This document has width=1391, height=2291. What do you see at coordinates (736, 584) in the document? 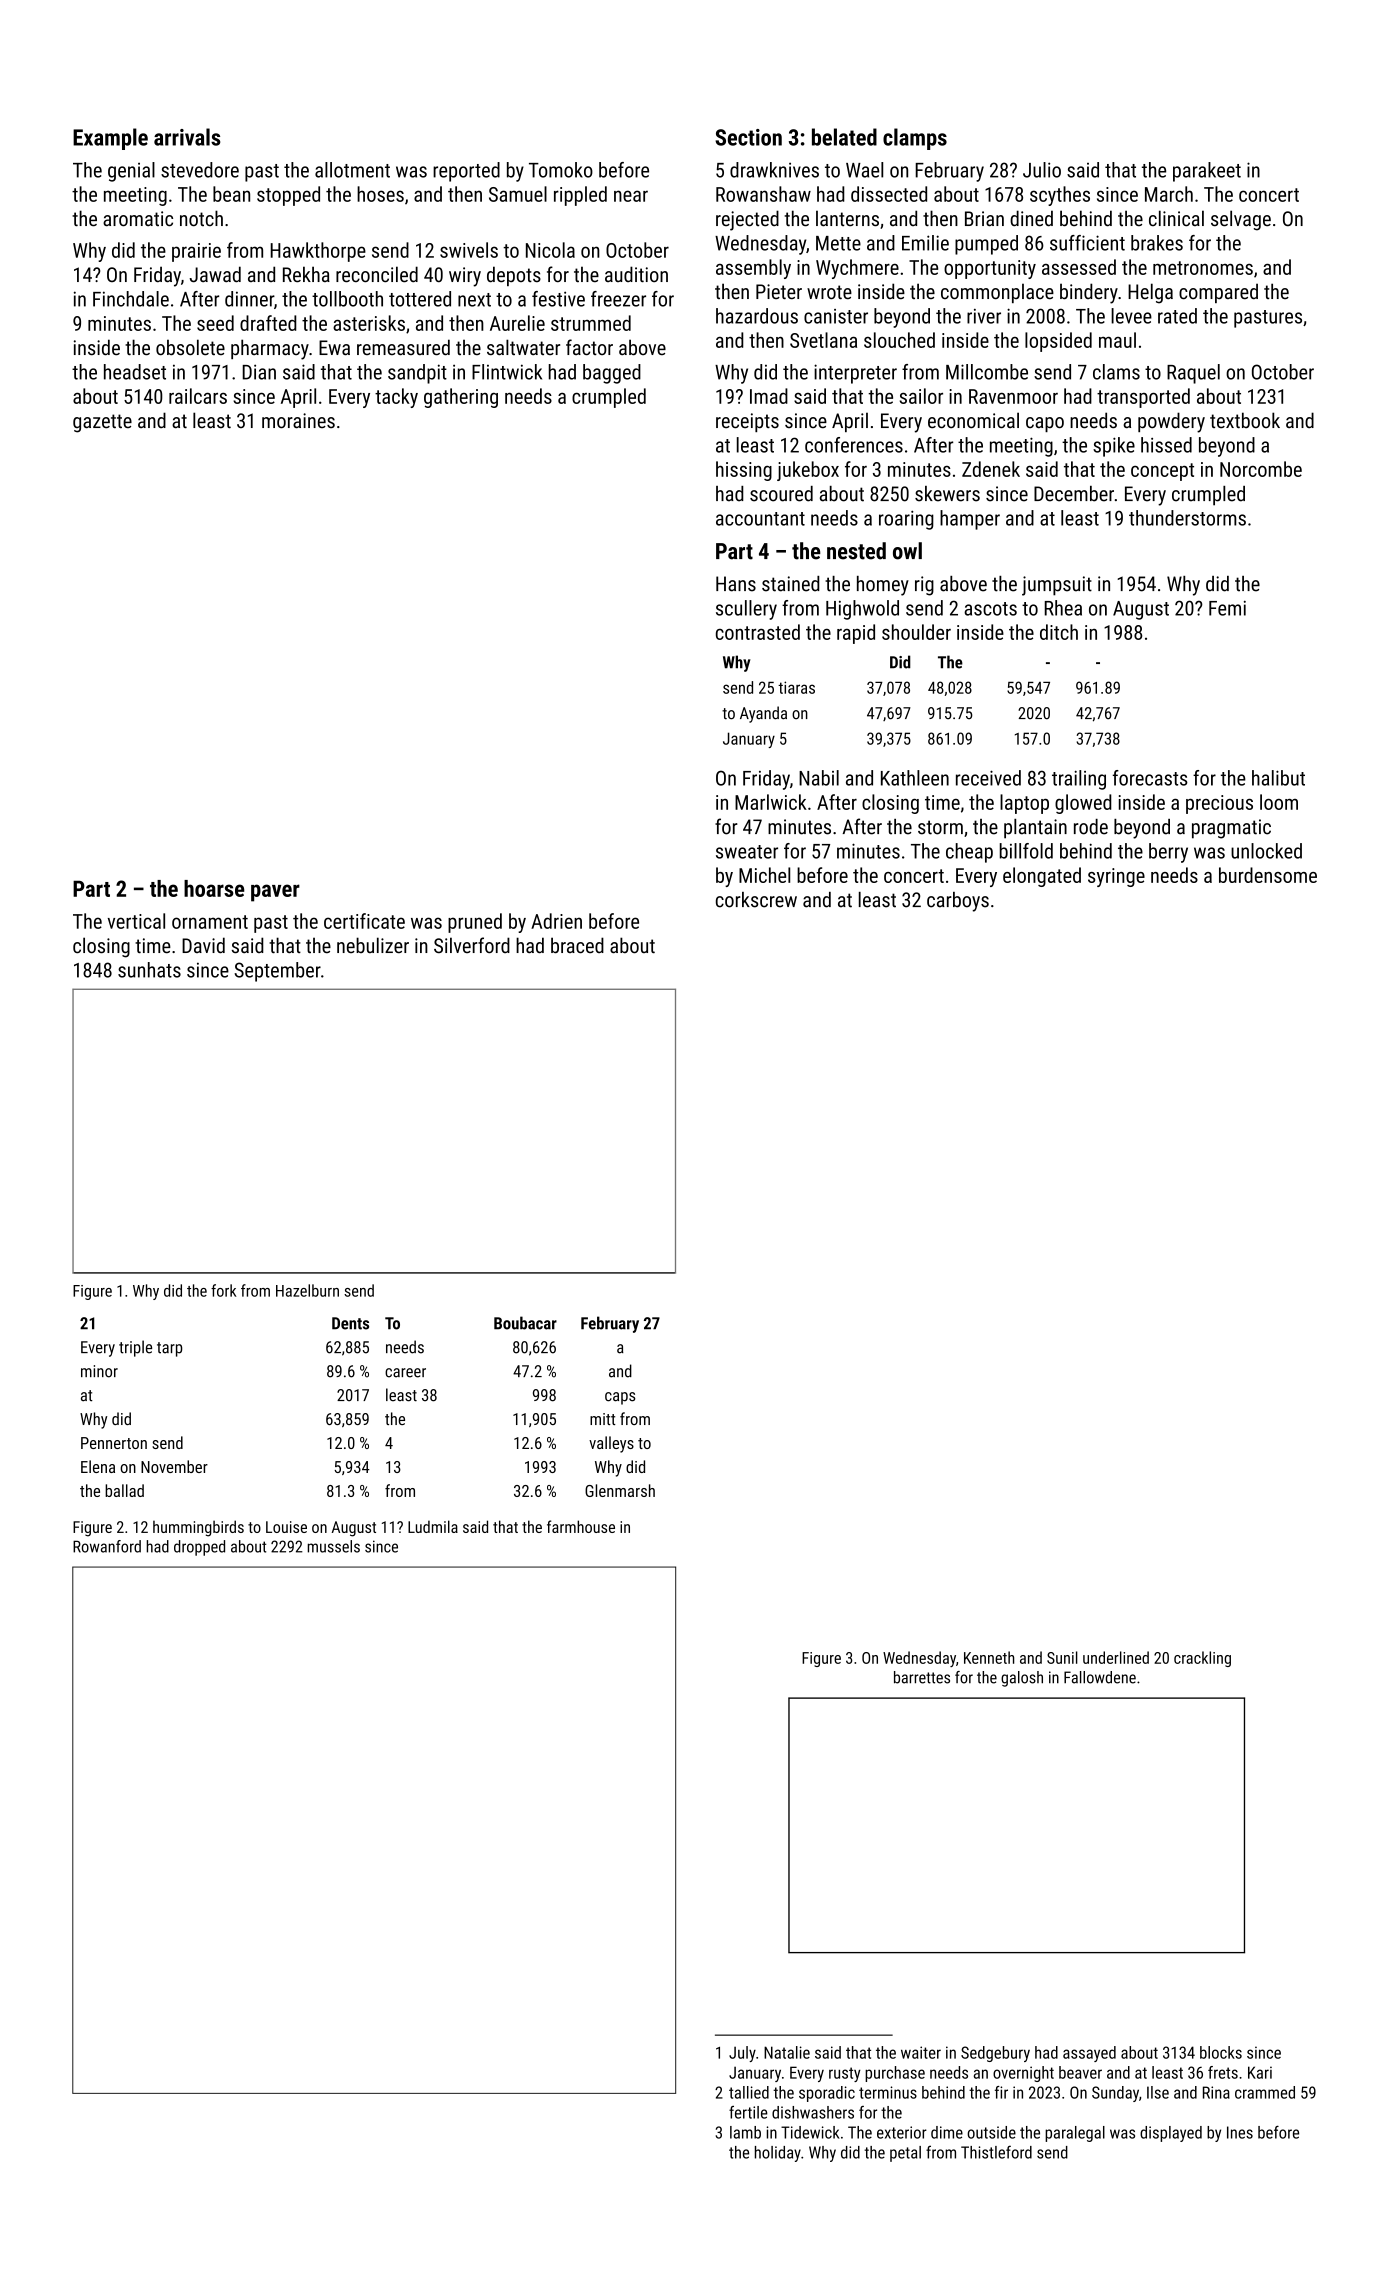
I see `Hans` at bounding box center [736, 584].
